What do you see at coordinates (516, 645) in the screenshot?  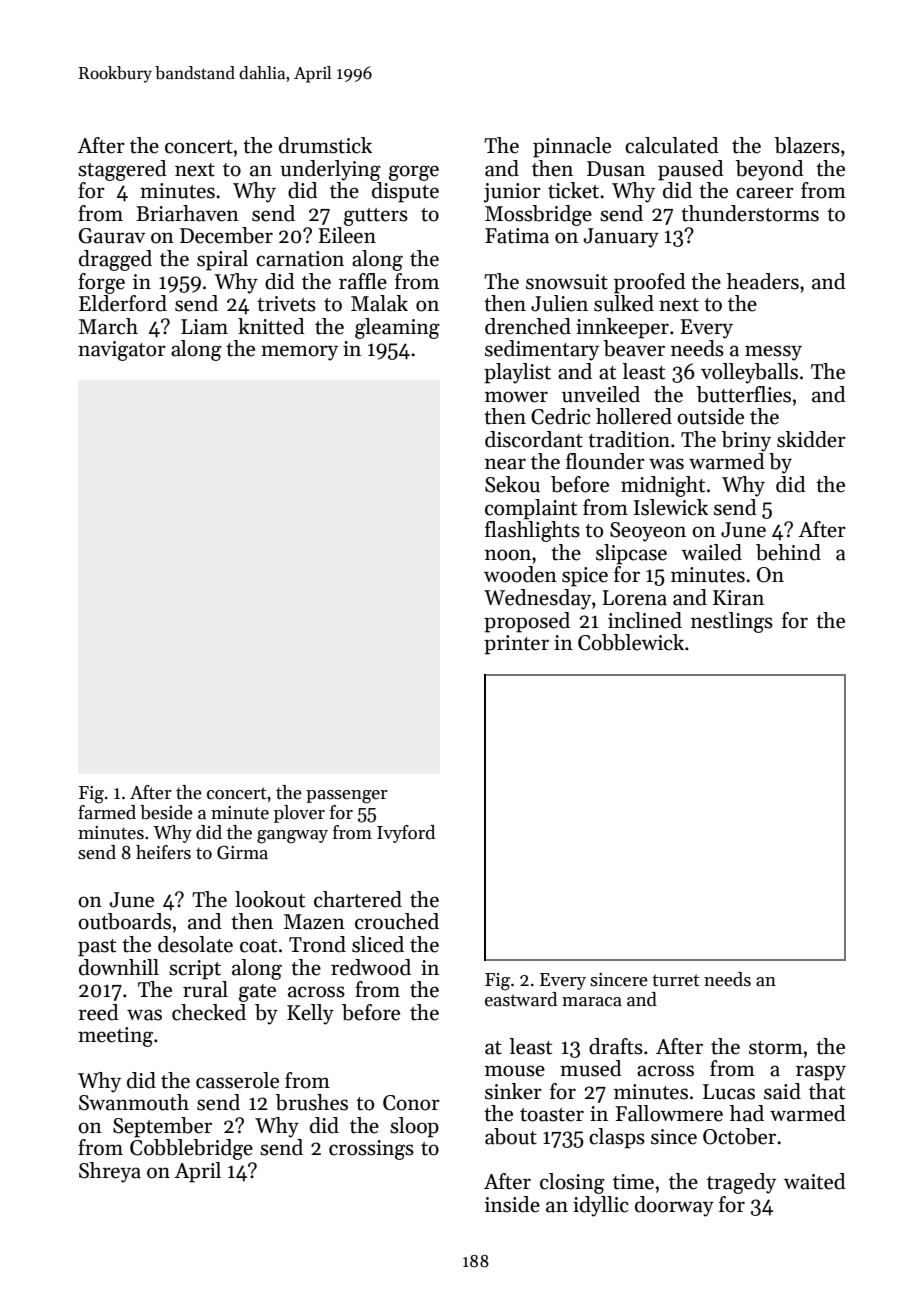 I see `printer` at bounding box center [516, 645].
